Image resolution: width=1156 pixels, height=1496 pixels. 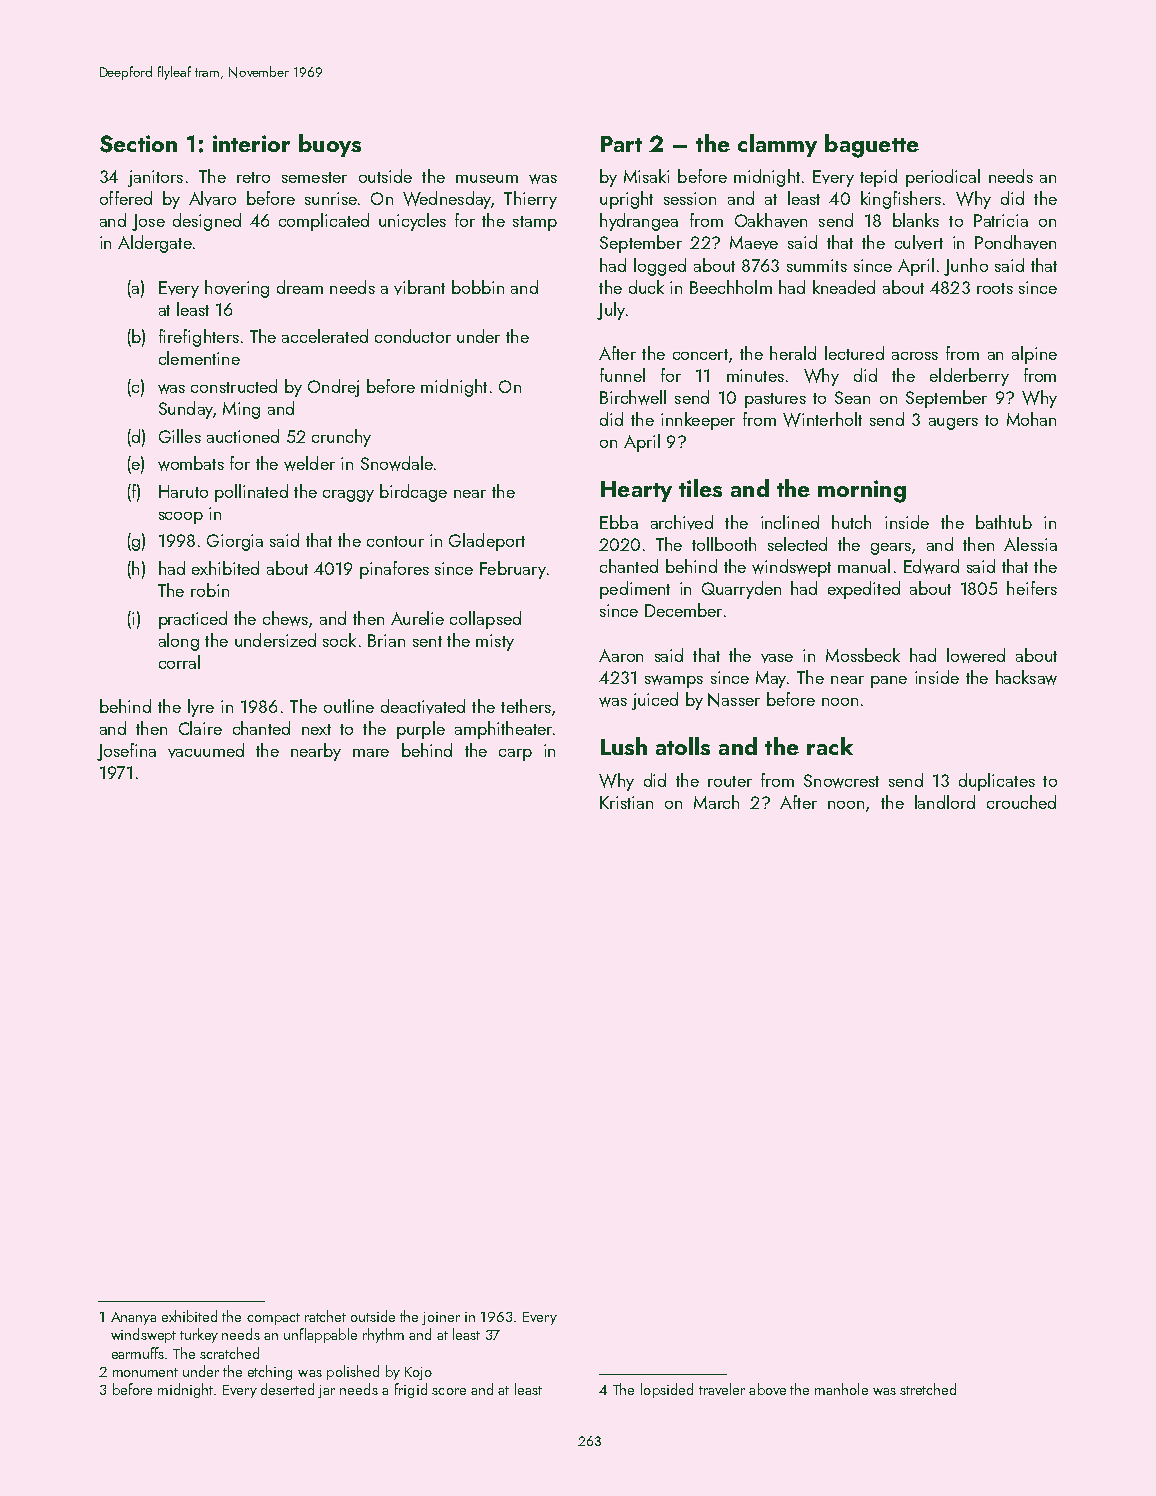 What do you see at coordinates (503, 730) in the screenshot?
I see `amphitheater` at bounding box center [503, 730].
